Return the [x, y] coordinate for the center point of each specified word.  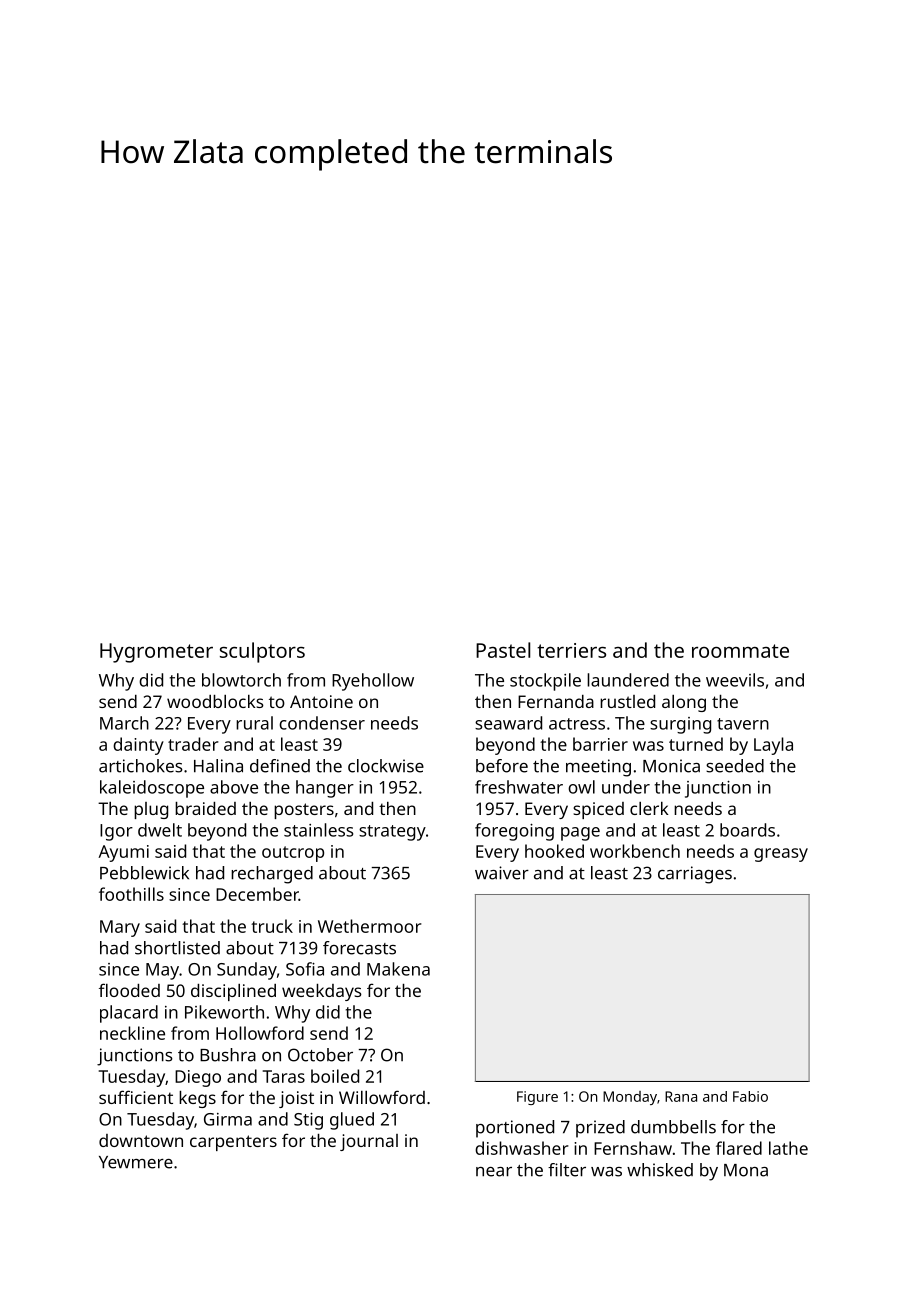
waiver [502, 873]
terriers [571, 650]
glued [352, 1121]
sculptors [262, 652]
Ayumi [123, 853]
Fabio [750, 1096]
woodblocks [215, 701]
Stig [308, 1121]
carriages [695, 875]
